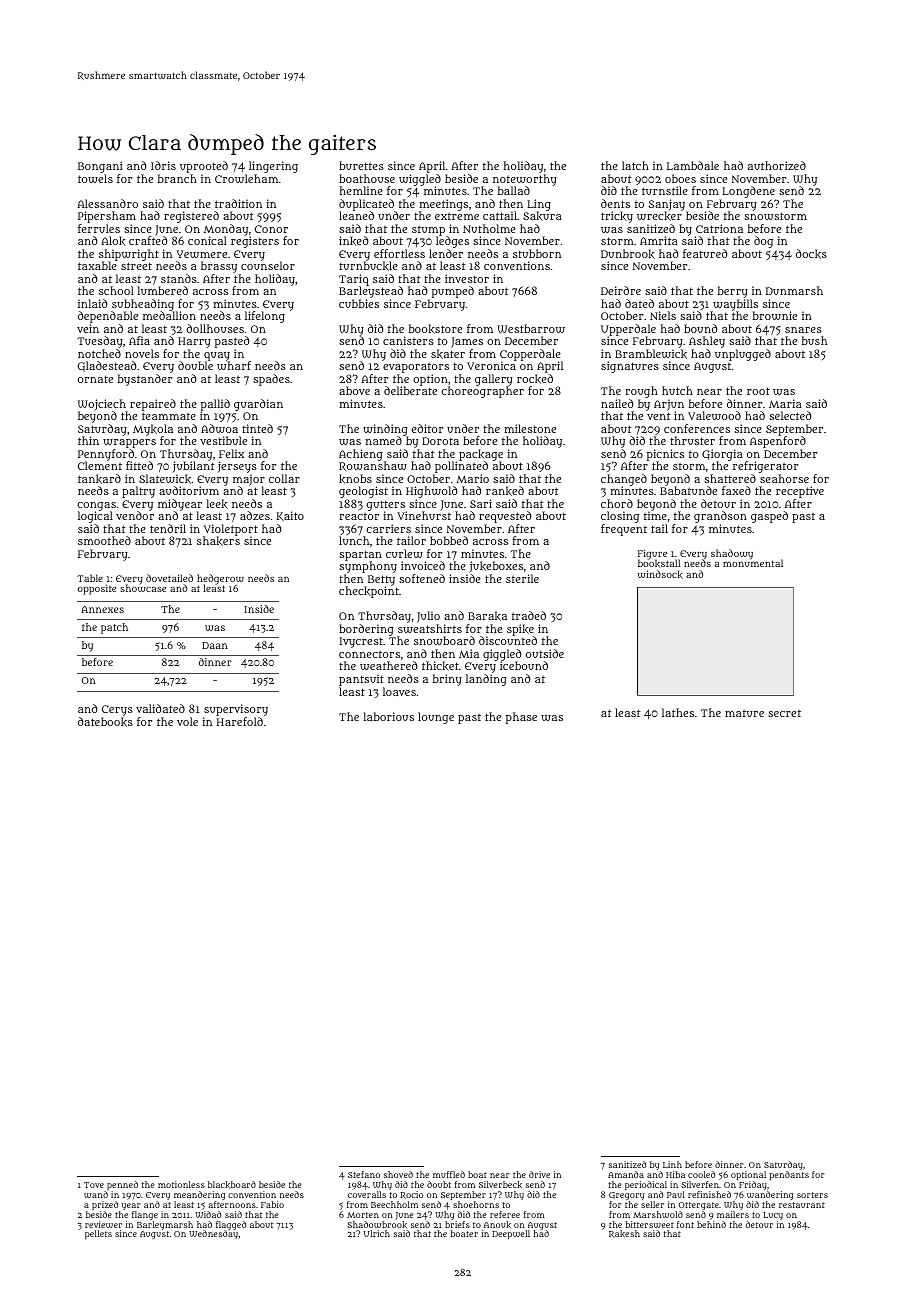 Image resolution: width=908 pixels, height=1316 pixels. Describe the element at coordinates (443, 205) in the screenshot. I see `meetings` at that location.
